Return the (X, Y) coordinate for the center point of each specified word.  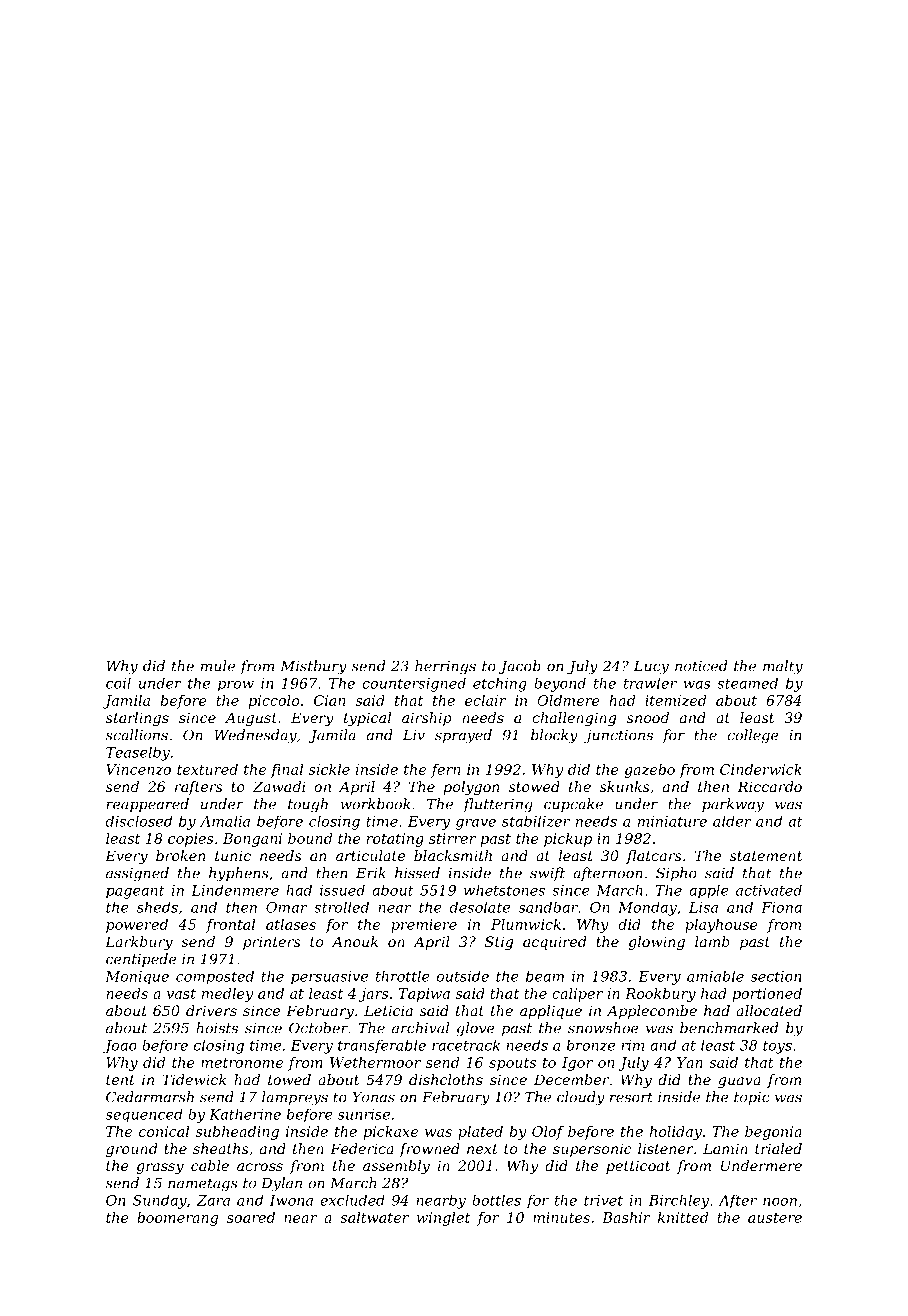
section (776, 976)
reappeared (148, 805)
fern (446, 771)
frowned (429, 1150)
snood (648, 717)
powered (137, 926)
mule (218, 666)
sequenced (144, 1115)
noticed (701, 666)
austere (775, 1218)
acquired (554, 943)
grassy (160, 1168)
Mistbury (313, 667)
